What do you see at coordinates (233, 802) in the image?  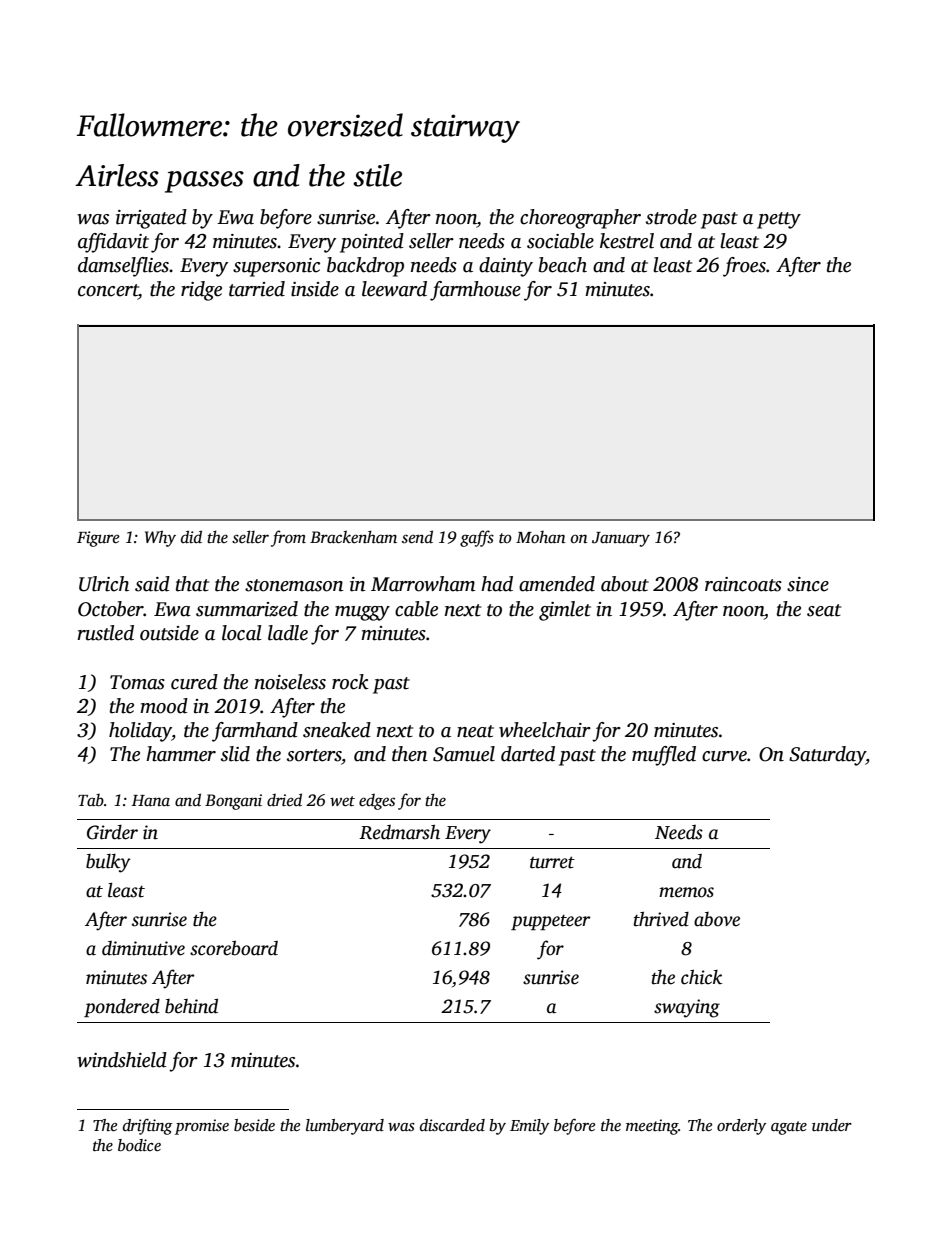 I see `Bongani` at bounding box center [233, 802].
